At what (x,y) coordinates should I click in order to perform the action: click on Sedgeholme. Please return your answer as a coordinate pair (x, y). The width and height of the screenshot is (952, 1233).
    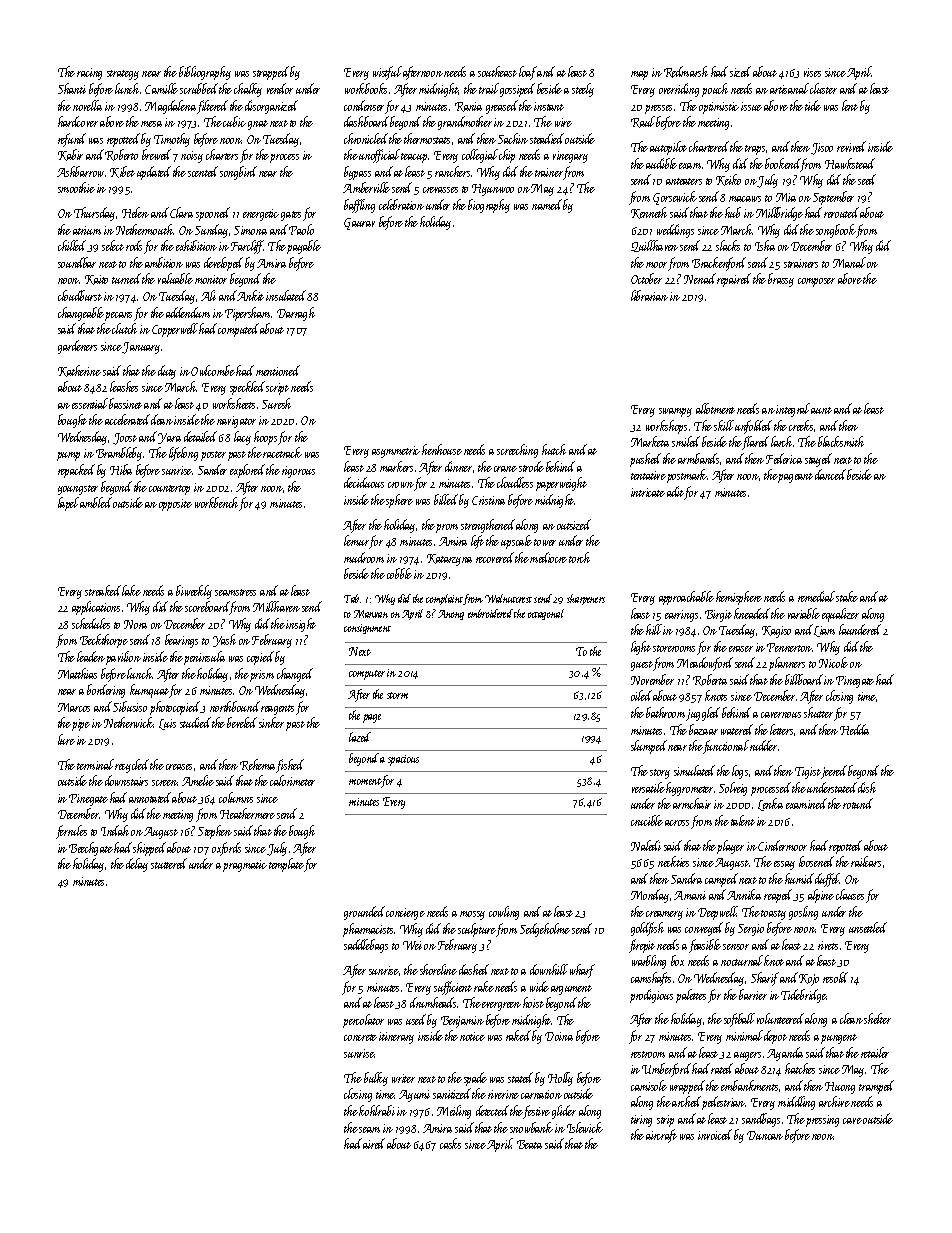
    Looking at the image, I should click on (545, 930).
